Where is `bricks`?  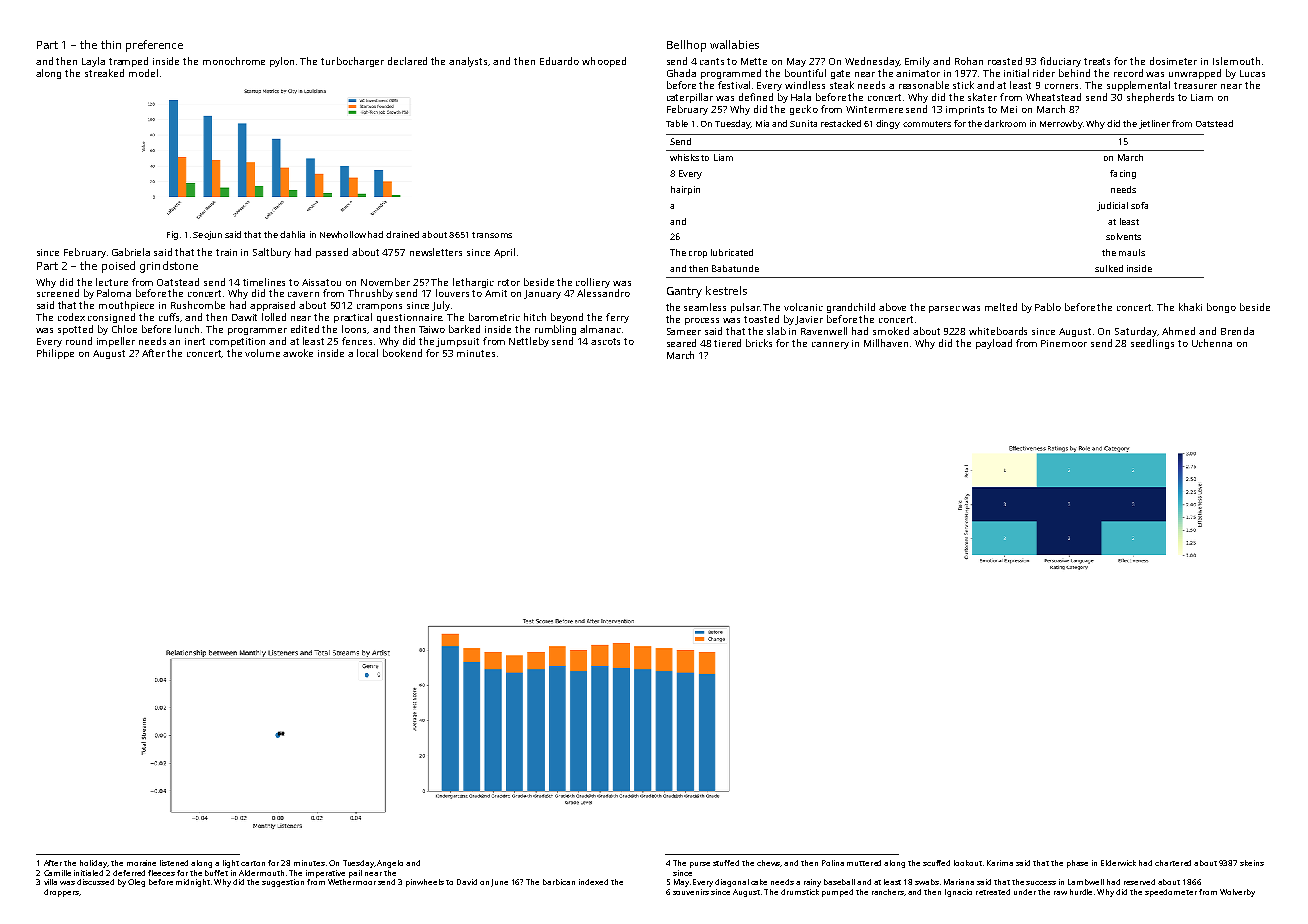
bricks is located at coordinates (759, 343).
